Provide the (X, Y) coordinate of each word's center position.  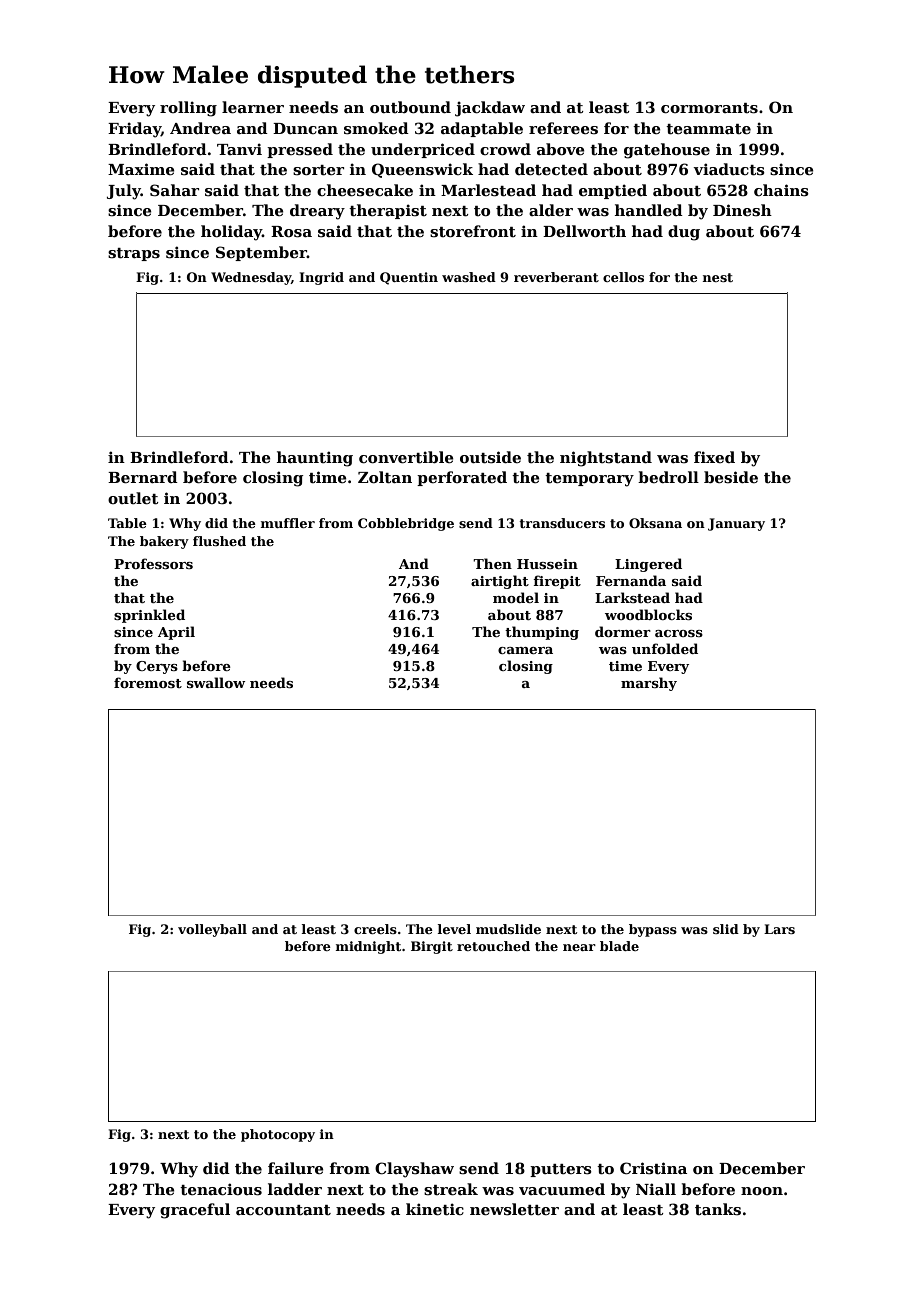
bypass (653, 930)
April (176, 633)
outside (490, 457)
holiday (231, 233)
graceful (195, 1211)
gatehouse (667, 151)
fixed (714, 457)
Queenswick (422, 170)
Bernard (143, 477)
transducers (562, 523)
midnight (368, 947)
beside (731, 477)
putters (561, 1170)
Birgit (432, 947)
